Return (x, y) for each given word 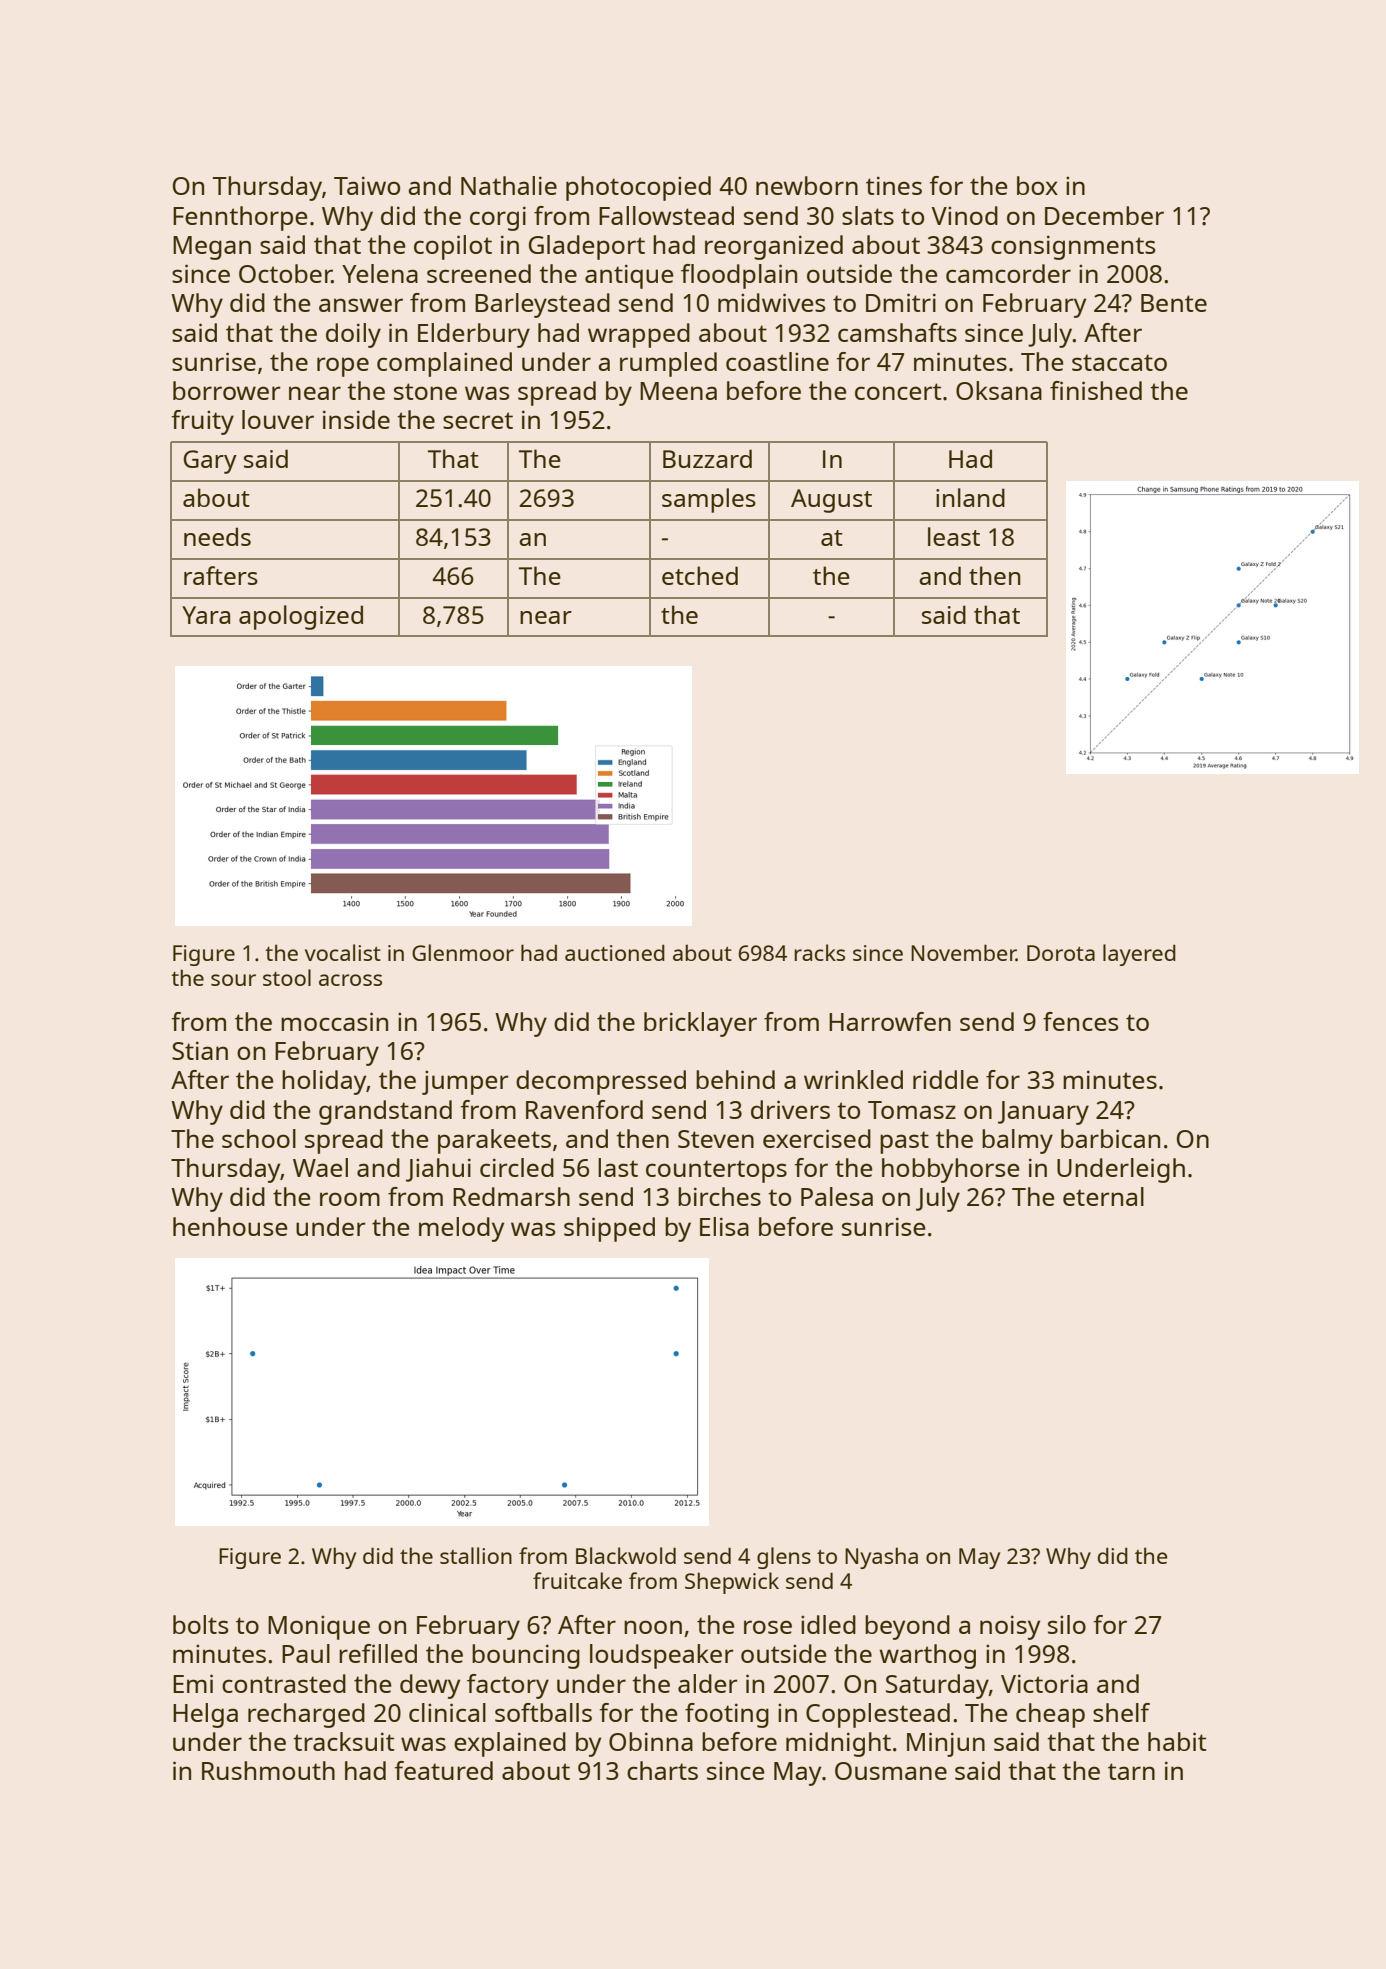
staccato (1119, 362)
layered (1139, 955)
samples (709, 500)
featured (443, 1770)
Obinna (651, 1741)
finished (1096, 390)
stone (425, 391)
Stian (200, 1050)
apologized (301, 617)
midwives (772, 302)
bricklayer (700, 1024)
